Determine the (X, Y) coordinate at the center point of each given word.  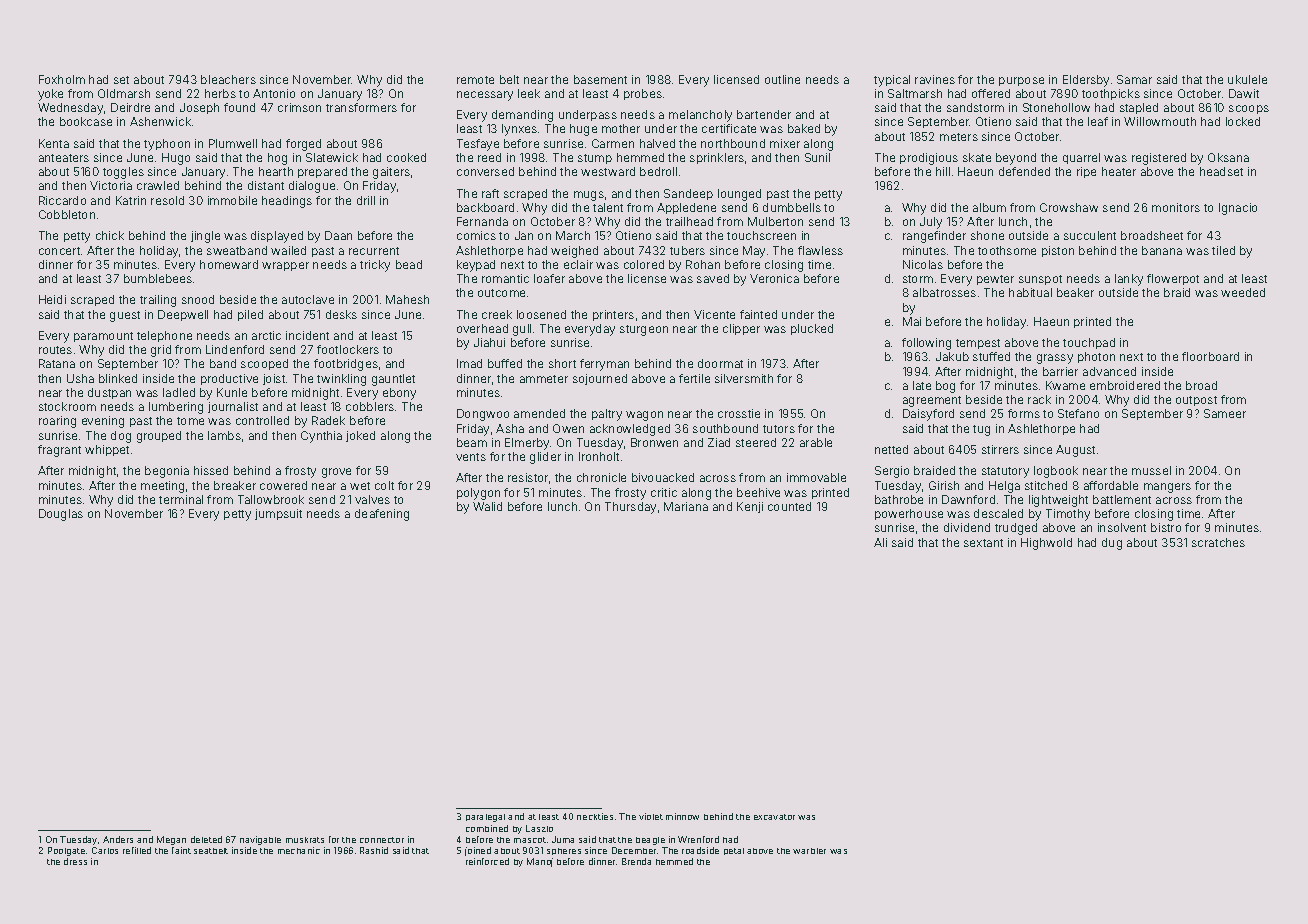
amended (539, 413)
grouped (159, 437)
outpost (1196, 401)
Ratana (57, 363)
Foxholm (62, 79)
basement (600, 79)
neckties (595, 816)
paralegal (485, 818)
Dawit (1244, 93)
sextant (983, 543)
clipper (741, 329)
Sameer (1225, 413)
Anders (118, 839)
